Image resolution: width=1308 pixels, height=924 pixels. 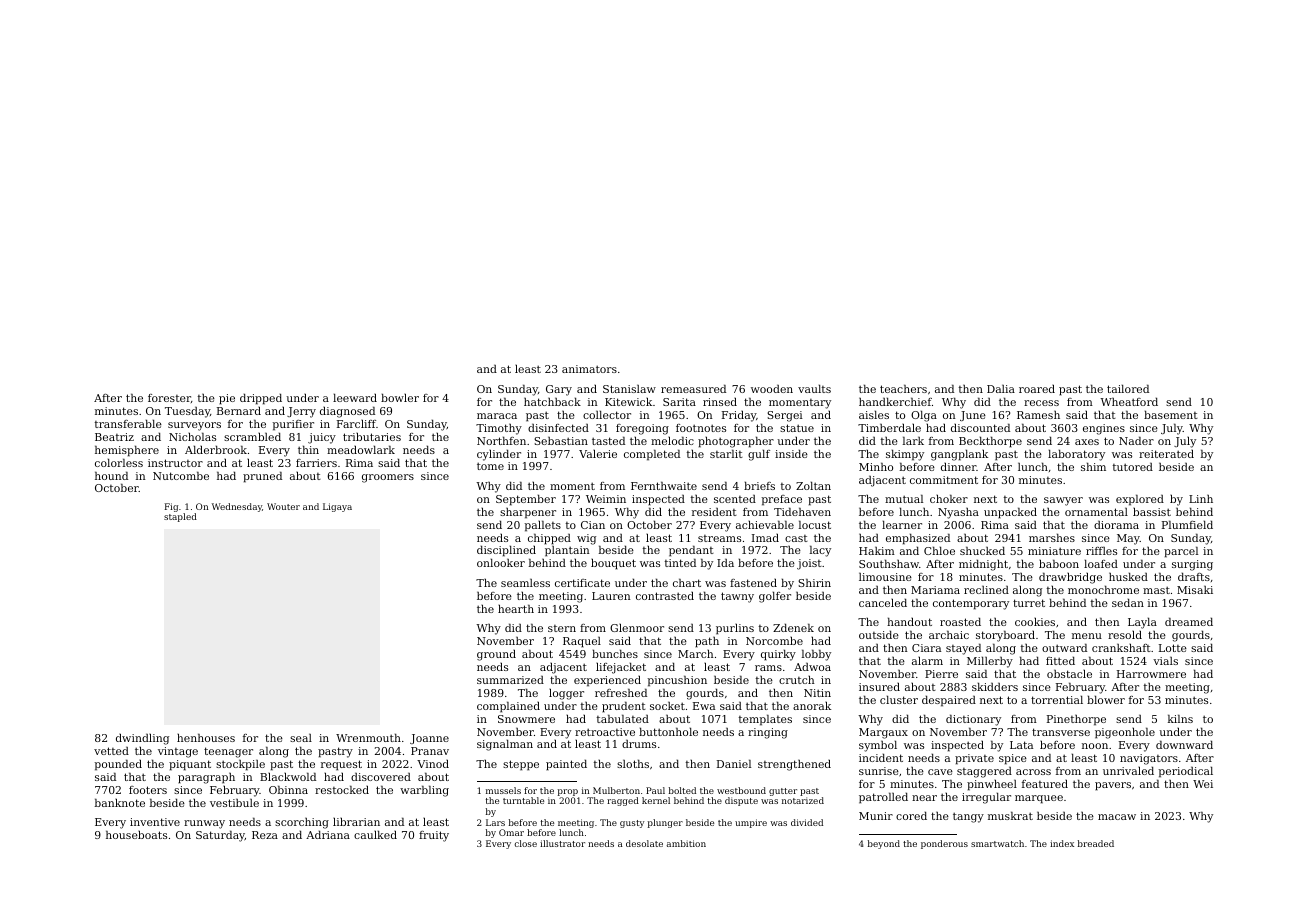 What do you see at coordinates (561, 440) in the document?
I see `Sebastian` at bounding box center [561, 440].
